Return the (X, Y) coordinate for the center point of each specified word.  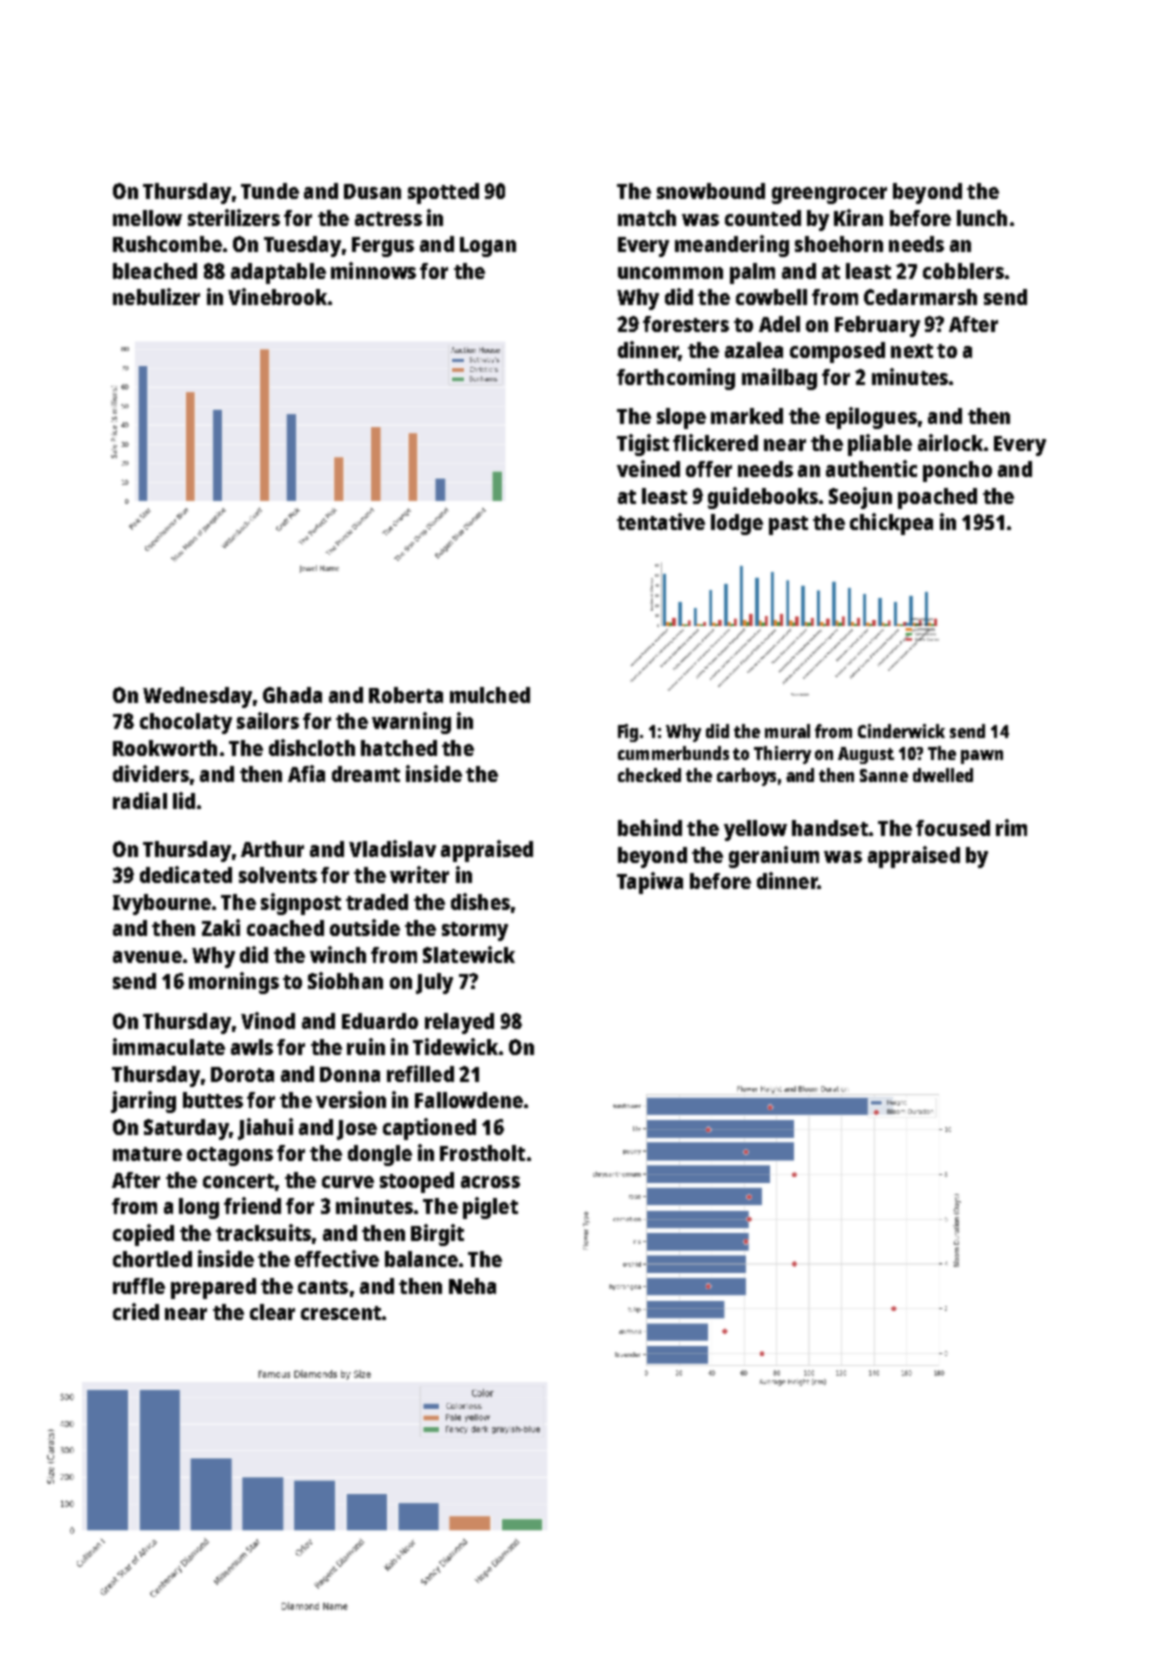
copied (143, 1235)
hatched (399, 748)
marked (747, 416)
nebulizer (156, 296)
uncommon (670, 273)
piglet (490, 1208)
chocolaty (186, 723)
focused (953, 828)
